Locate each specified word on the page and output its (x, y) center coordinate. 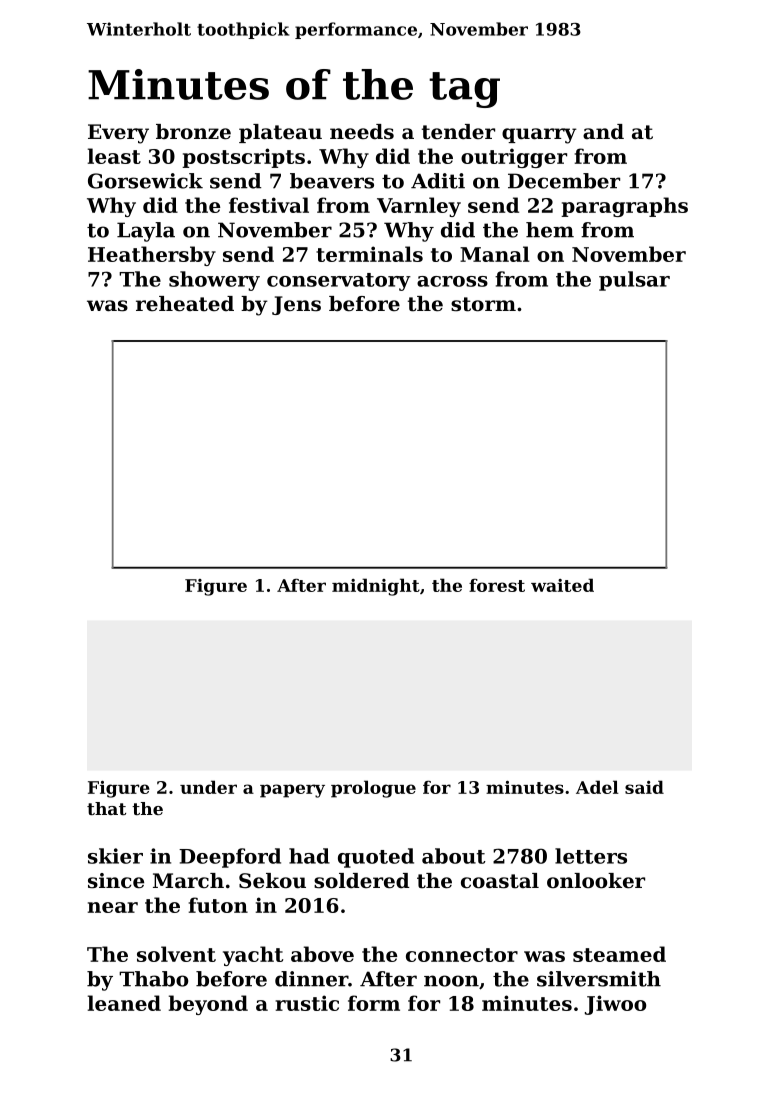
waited (562, 585)
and (603, 132)
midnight (376, 587)
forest (497, 585)
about (454, 856)
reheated (185, 304)
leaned (124, 1003)
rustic (307, 1003)
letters (591, 856)
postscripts (243, 158)
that (106, 808)
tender (458, 132)
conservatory (339, 282)
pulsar (634, 281)
